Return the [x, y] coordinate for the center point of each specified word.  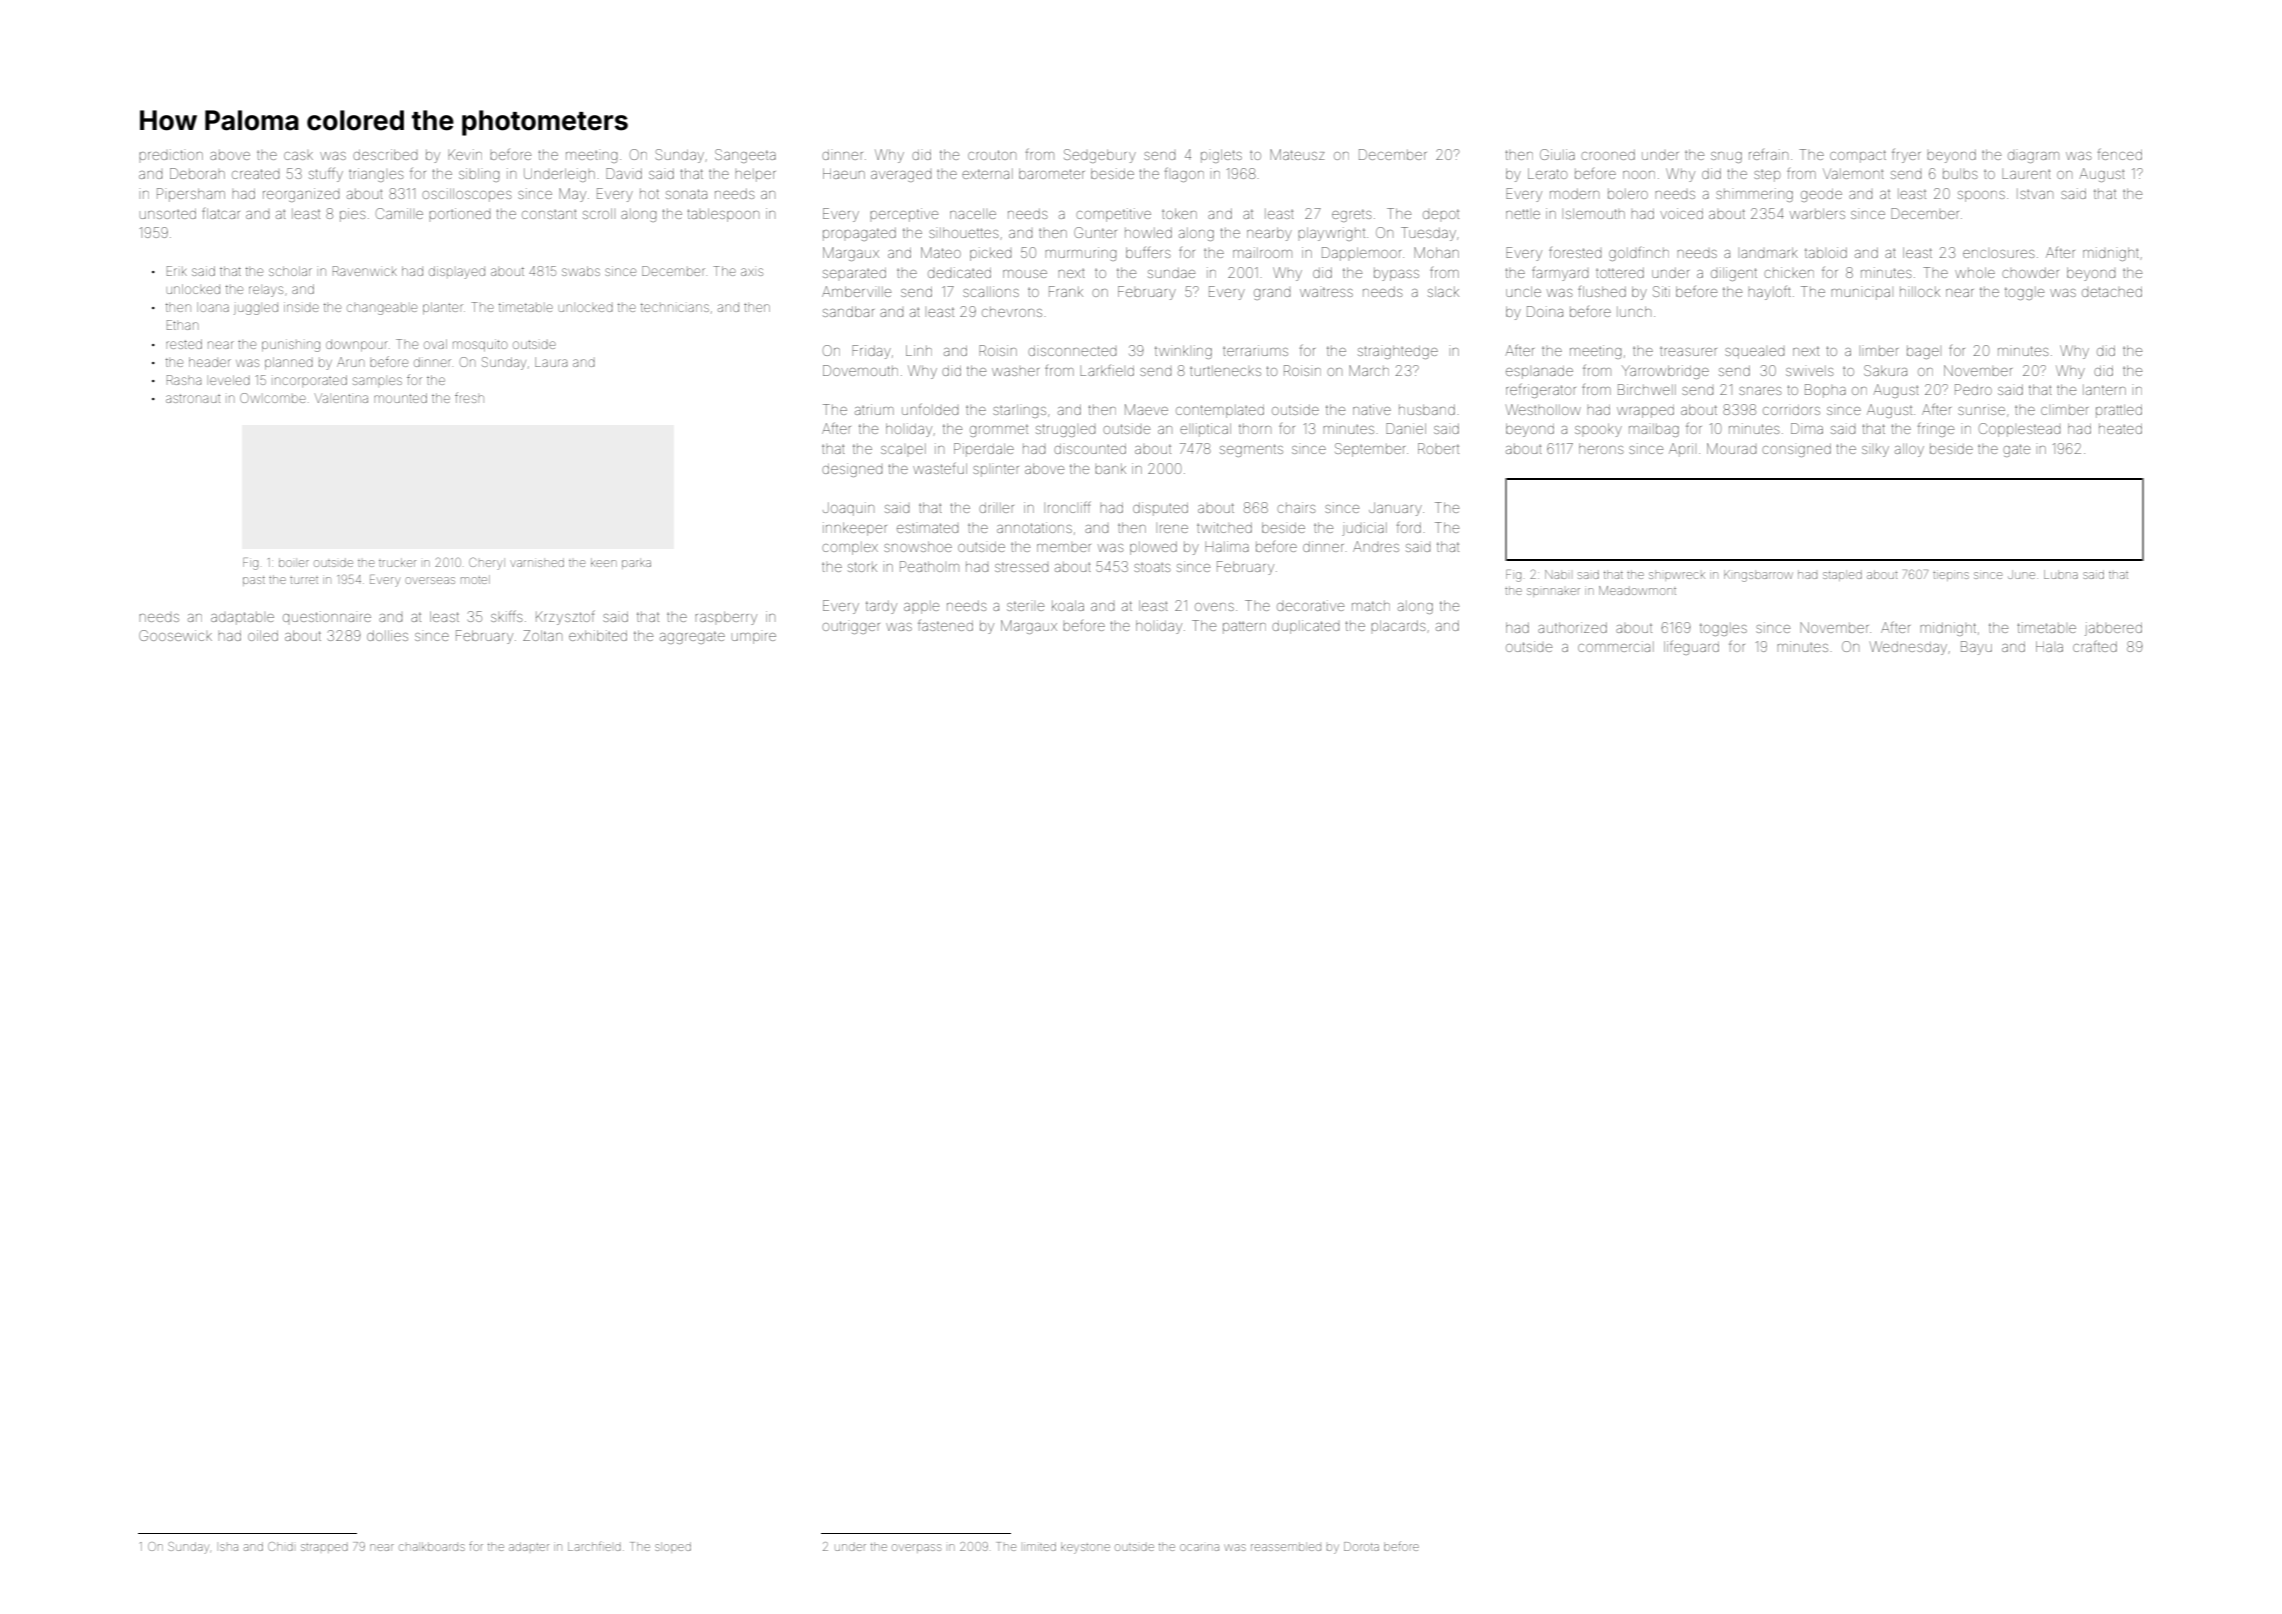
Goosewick [175, 635]
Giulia [1557, 154]
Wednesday [1908, 648]
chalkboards [432, 1546]
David [624, 173]
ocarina [1199, 1547]
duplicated [1306, 627]
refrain [1768, 154]
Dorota [1361, 1546]
